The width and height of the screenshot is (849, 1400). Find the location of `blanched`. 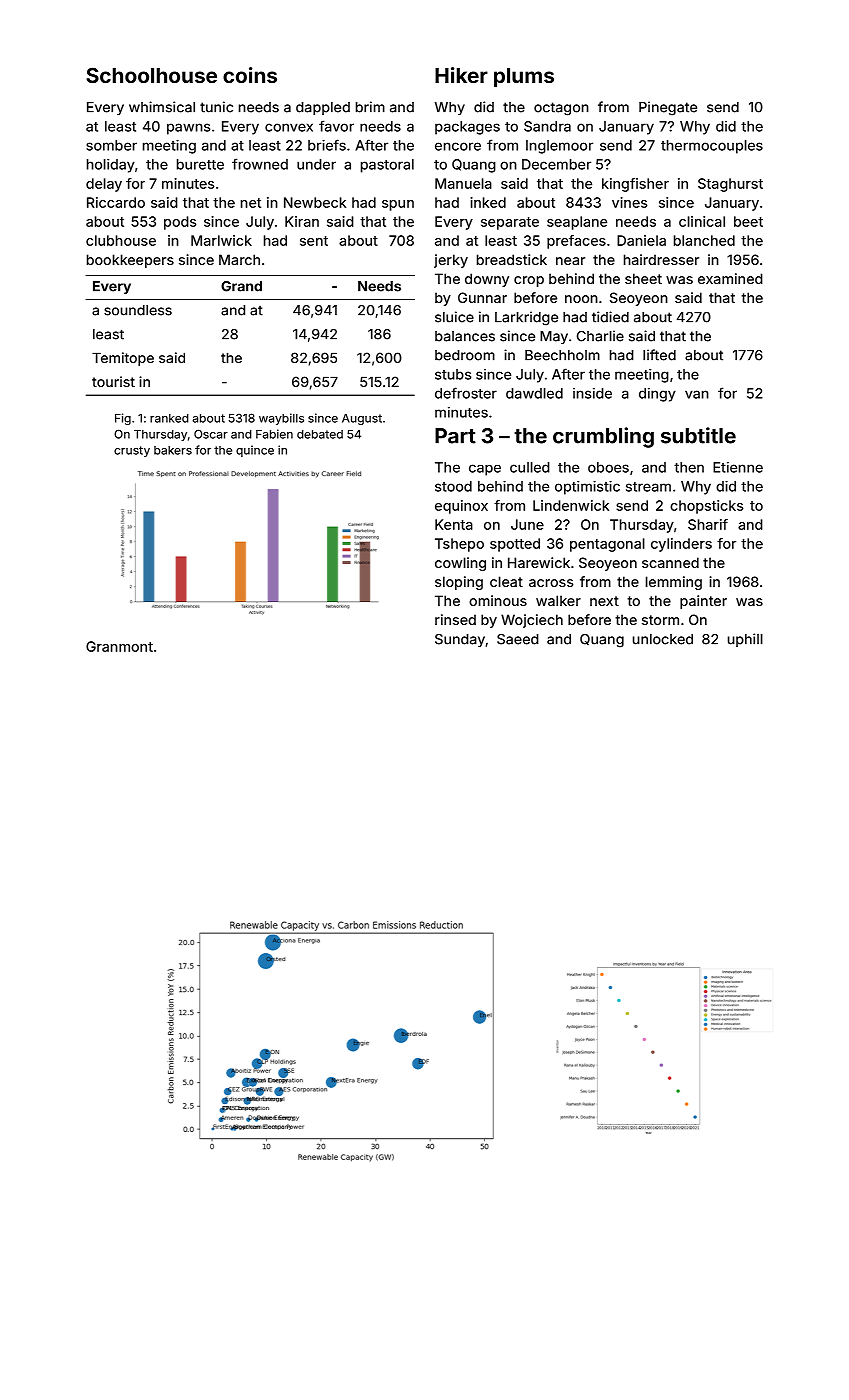

blanched is located at coordinates (704, 240).
